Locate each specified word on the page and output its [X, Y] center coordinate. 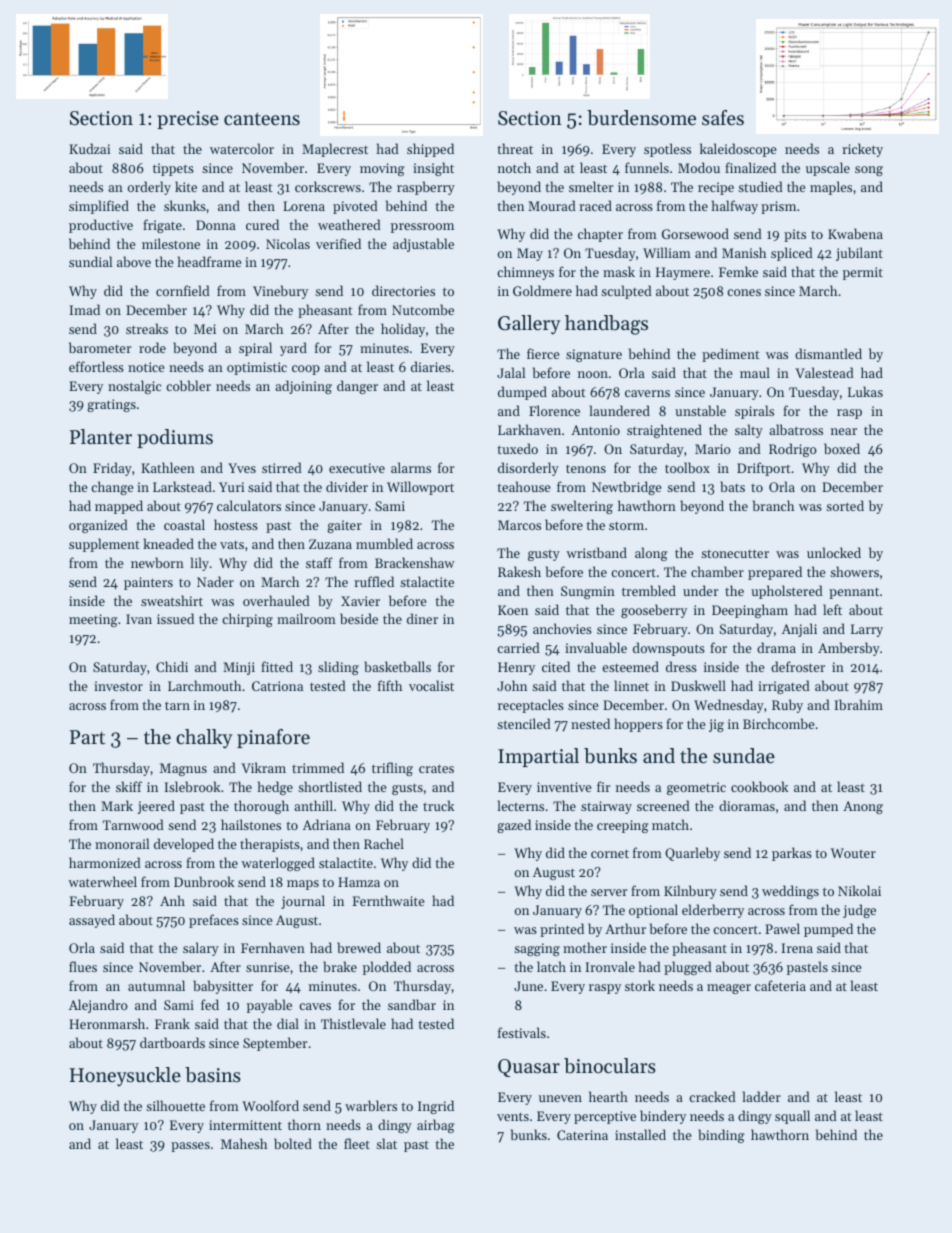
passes [190, 1147]
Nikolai [859, 890]
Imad [85, 309]
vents [513, 1116]
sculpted [626, 292]
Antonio [595, 430]
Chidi [172, 666]
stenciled [524, 723]
